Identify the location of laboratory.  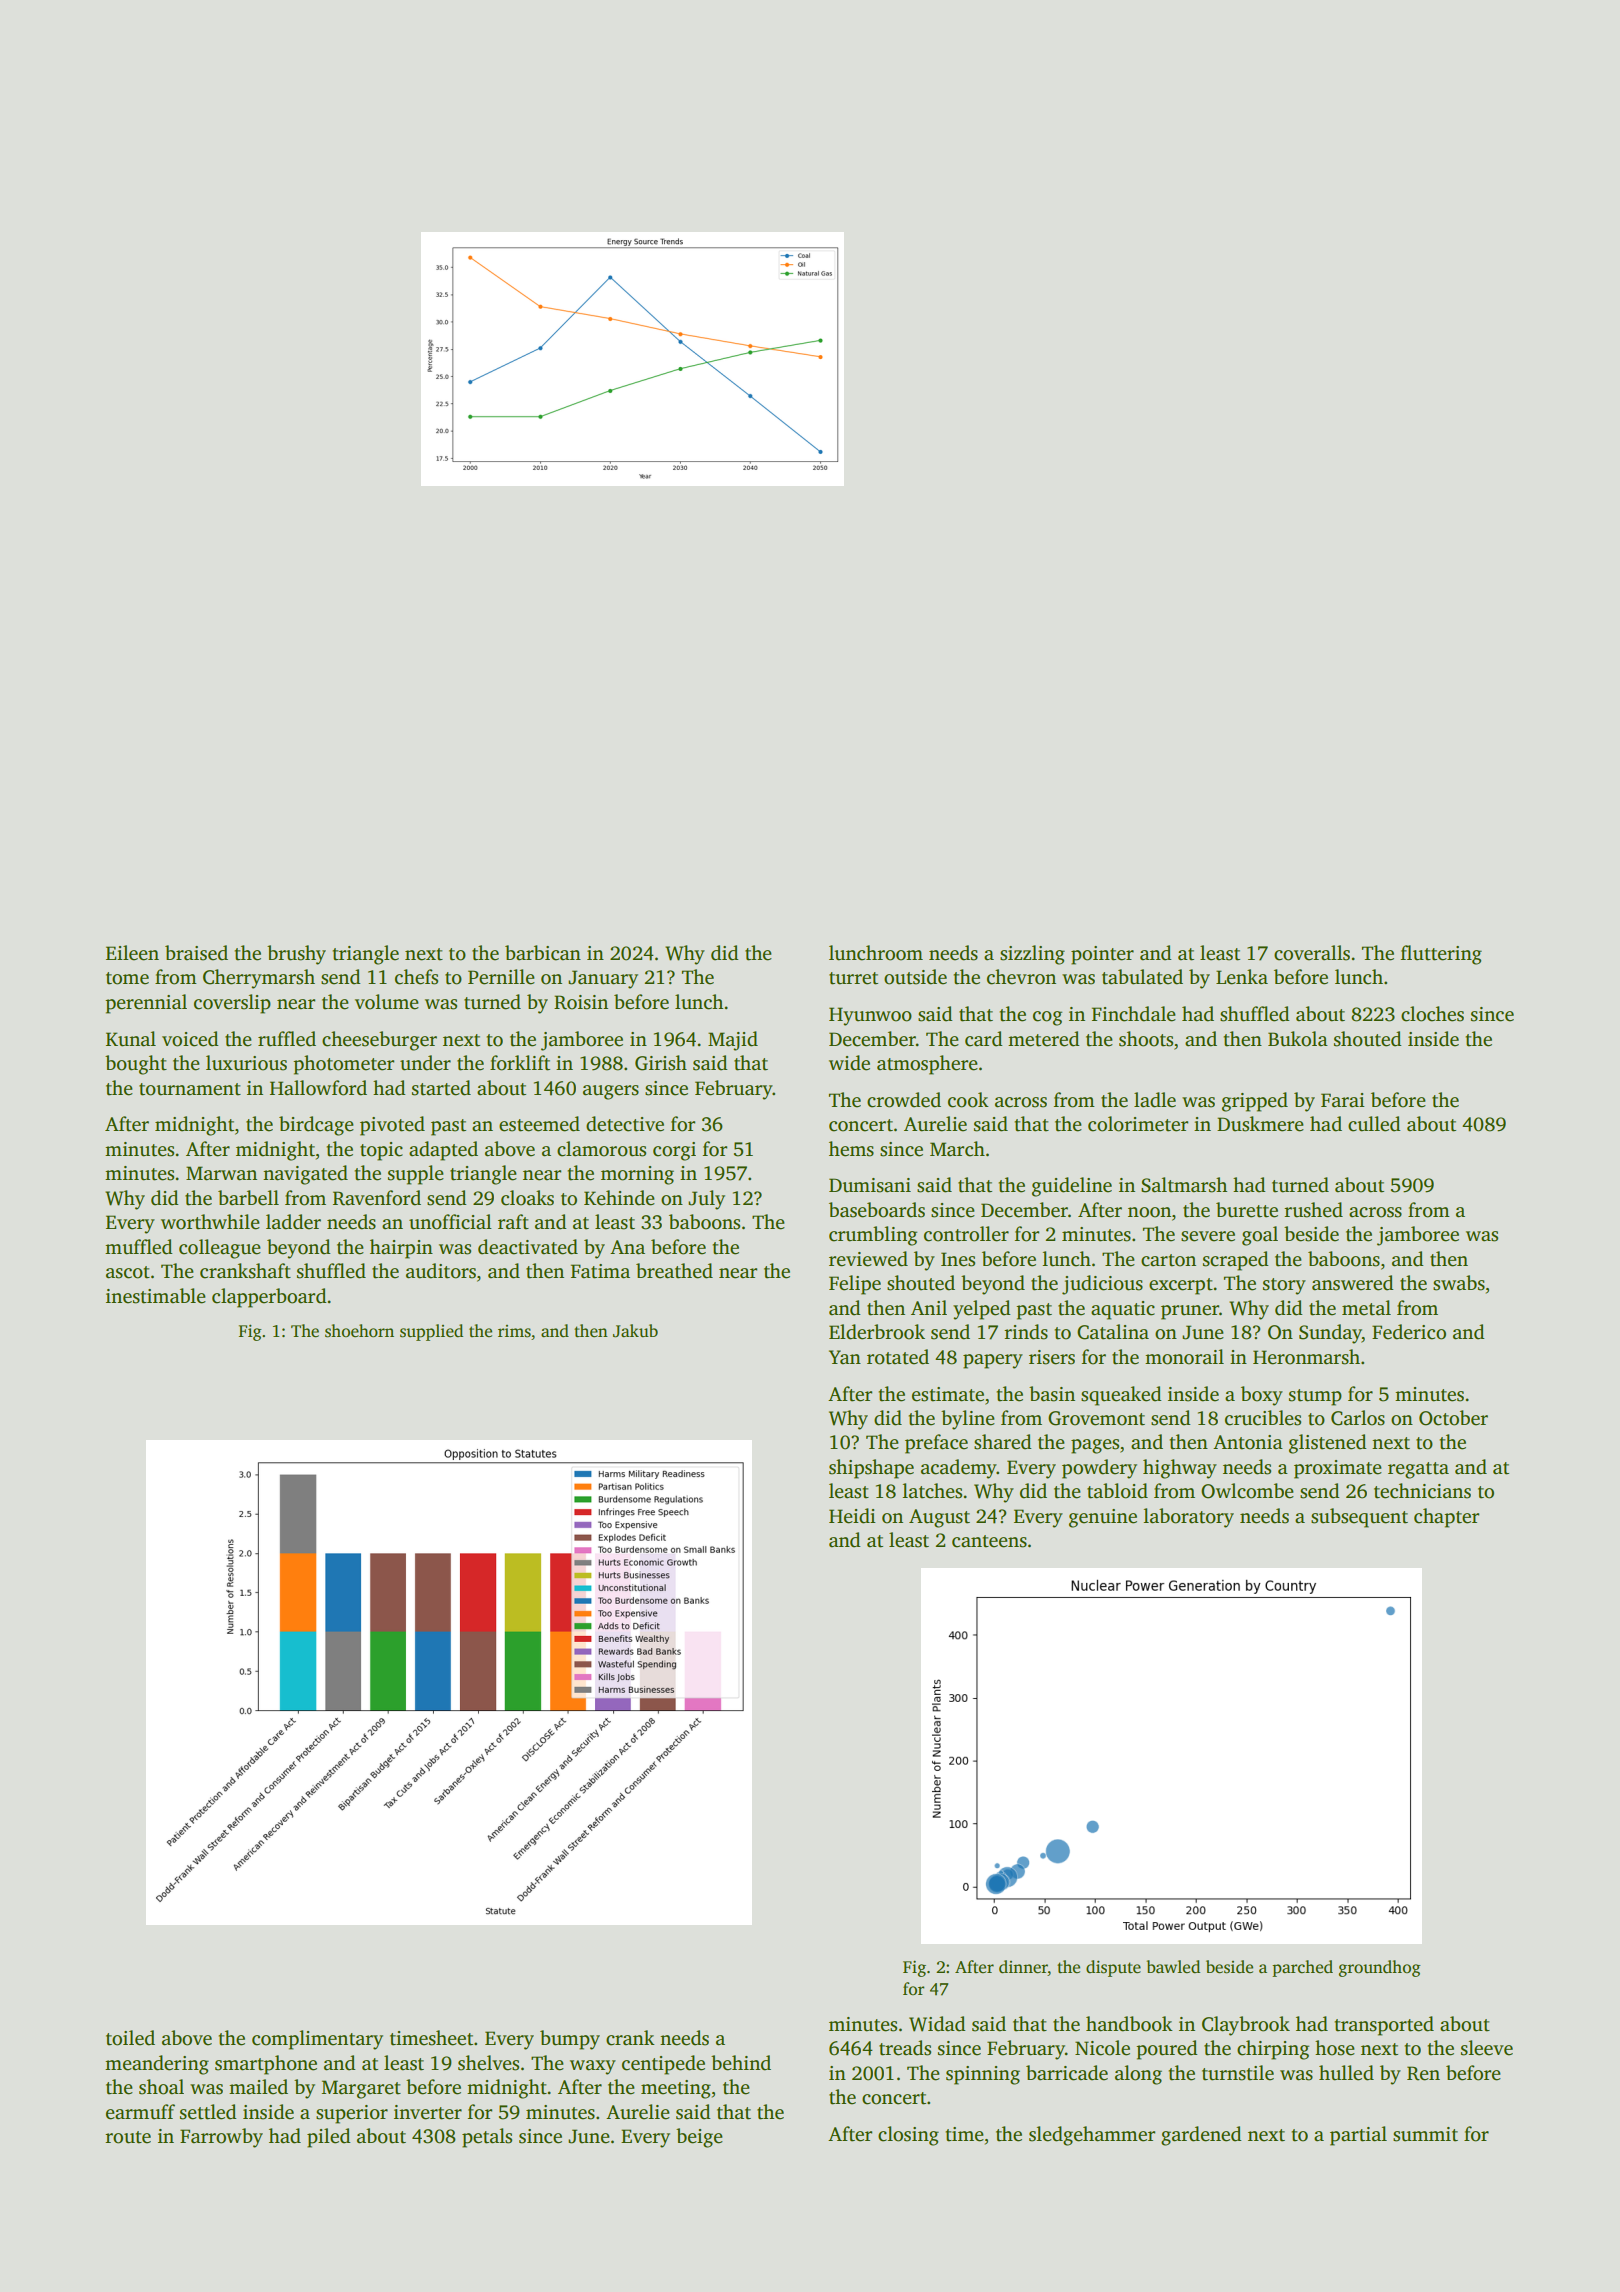
(1188, 1518).
